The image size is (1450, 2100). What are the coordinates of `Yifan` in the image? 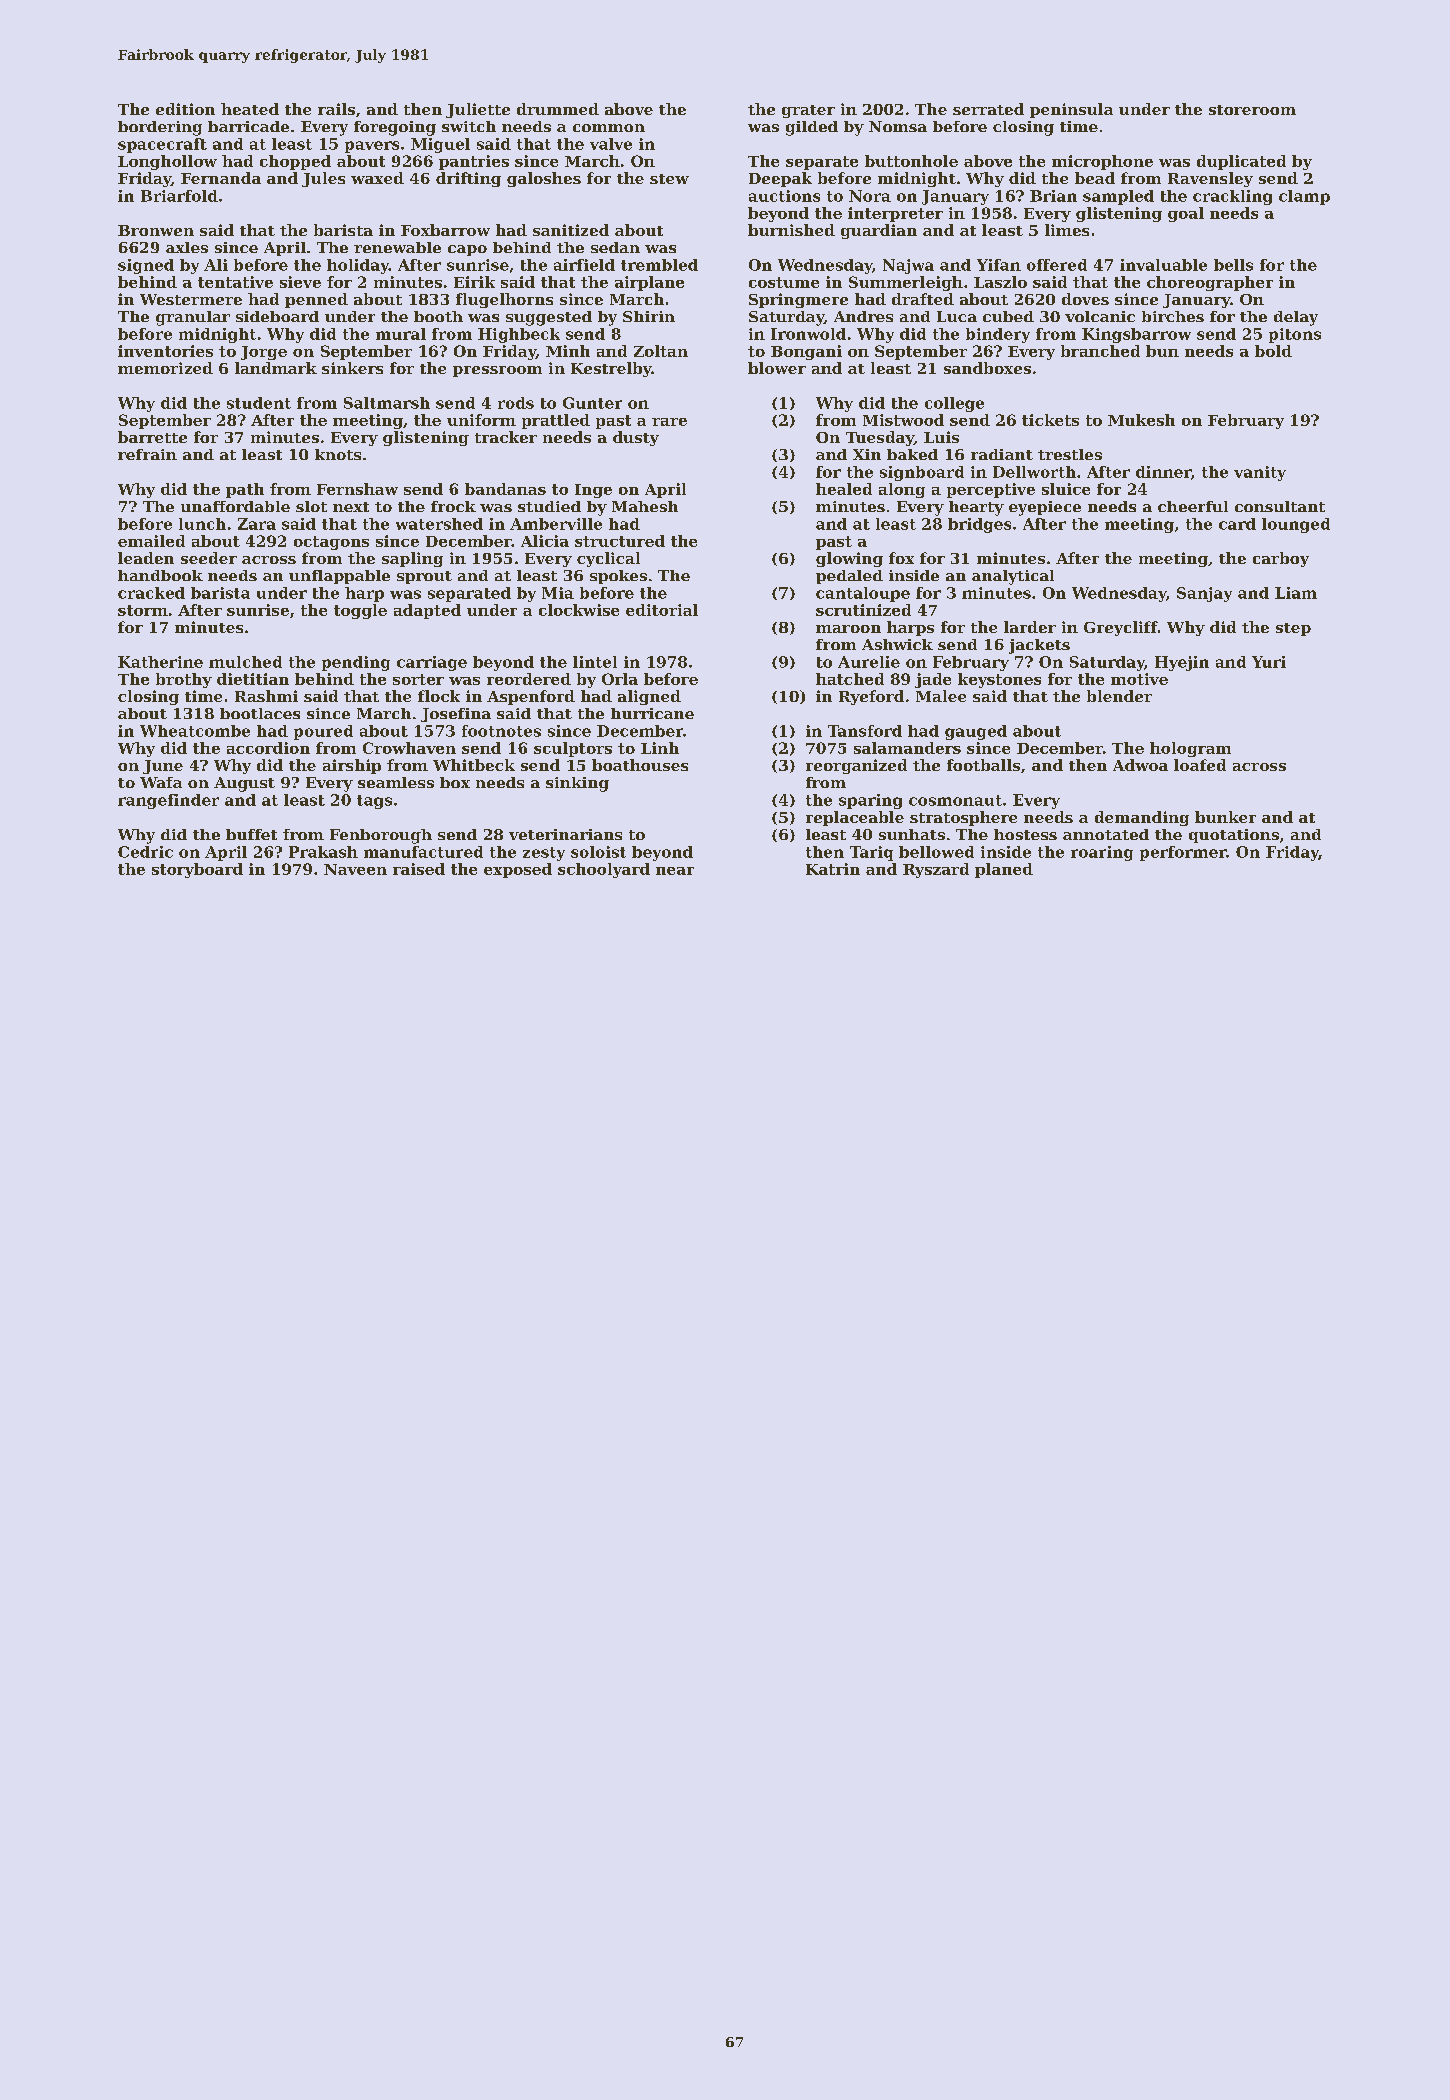 It's located at (999, 265).
